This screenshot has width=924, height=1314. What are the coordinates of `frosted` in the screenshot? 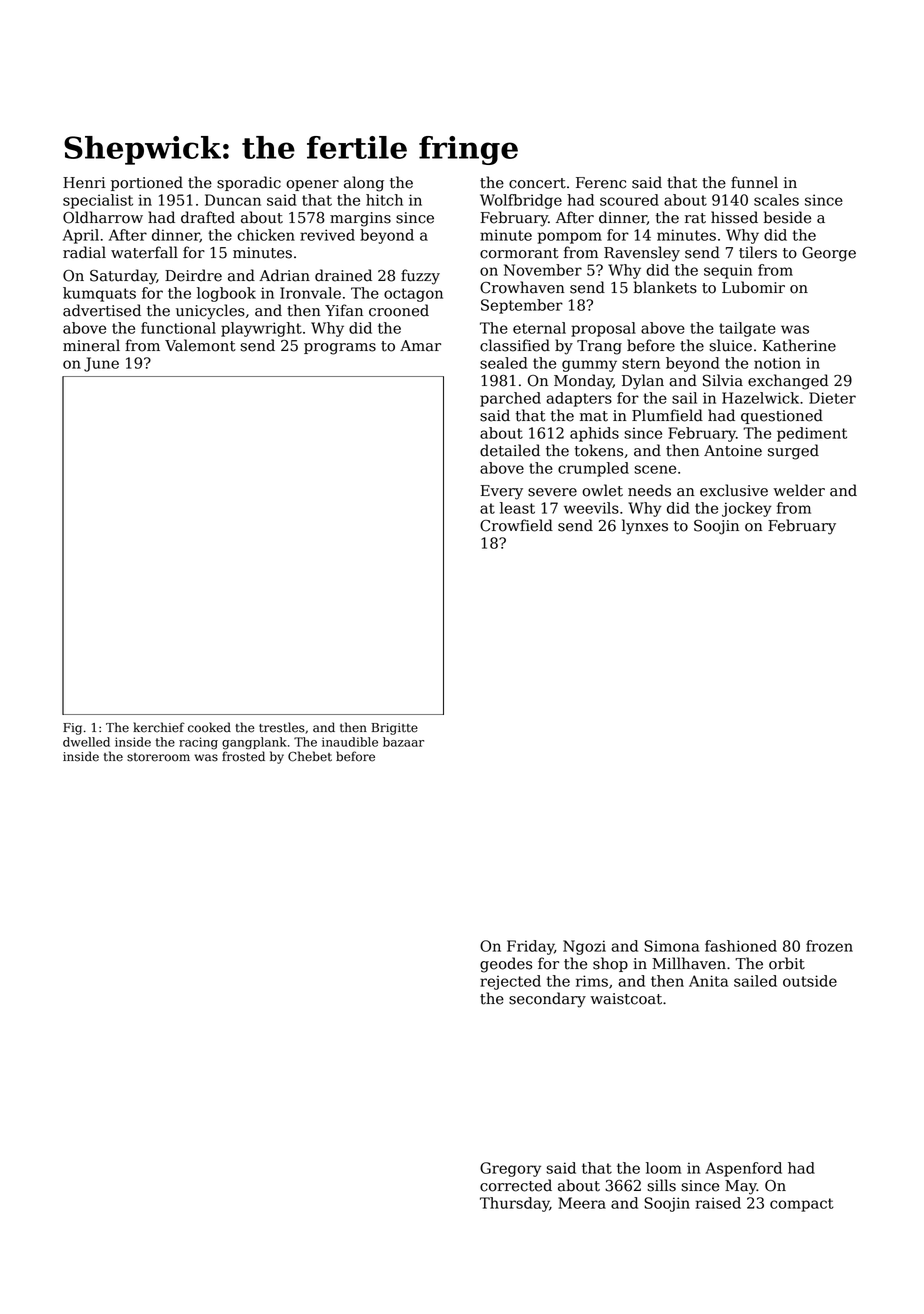 It's located at (243, 756).
